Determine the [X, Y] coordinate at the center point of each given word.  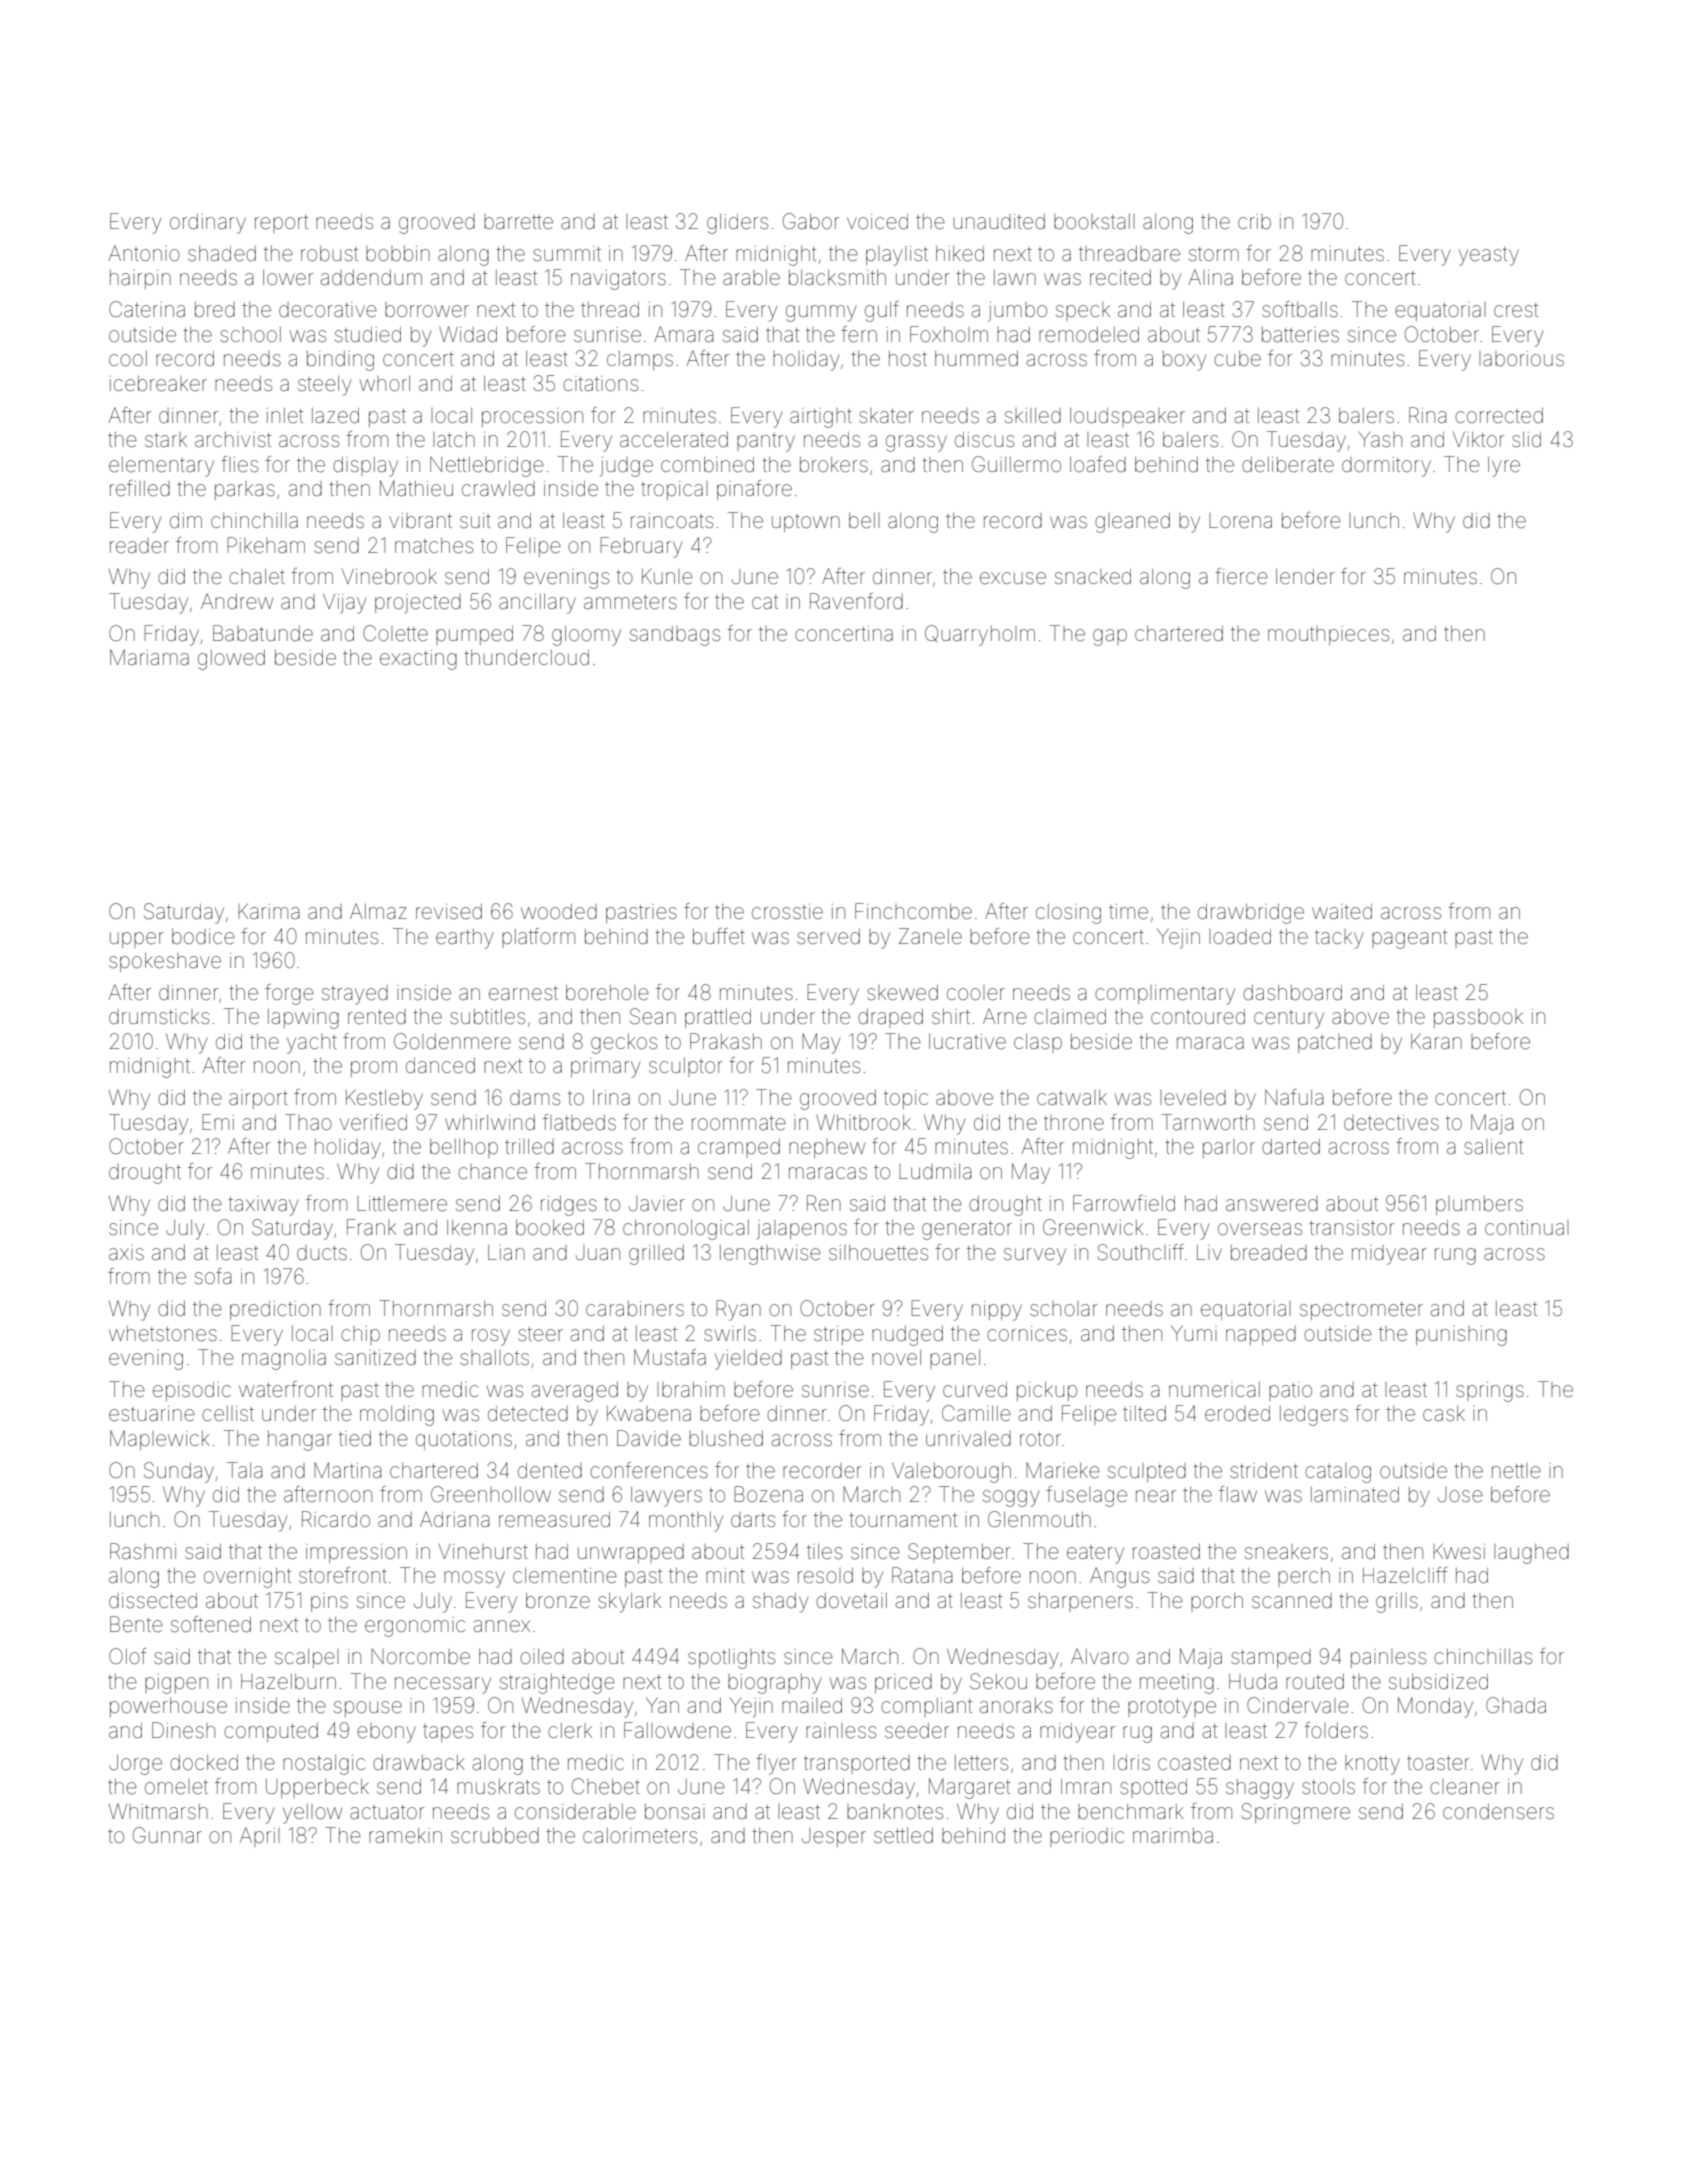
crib [1254, 221]
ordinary [208, 224]
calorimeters [640, 1836]
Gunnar [167, 1835]
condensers [1498, 1812]
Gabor [811, 221]
